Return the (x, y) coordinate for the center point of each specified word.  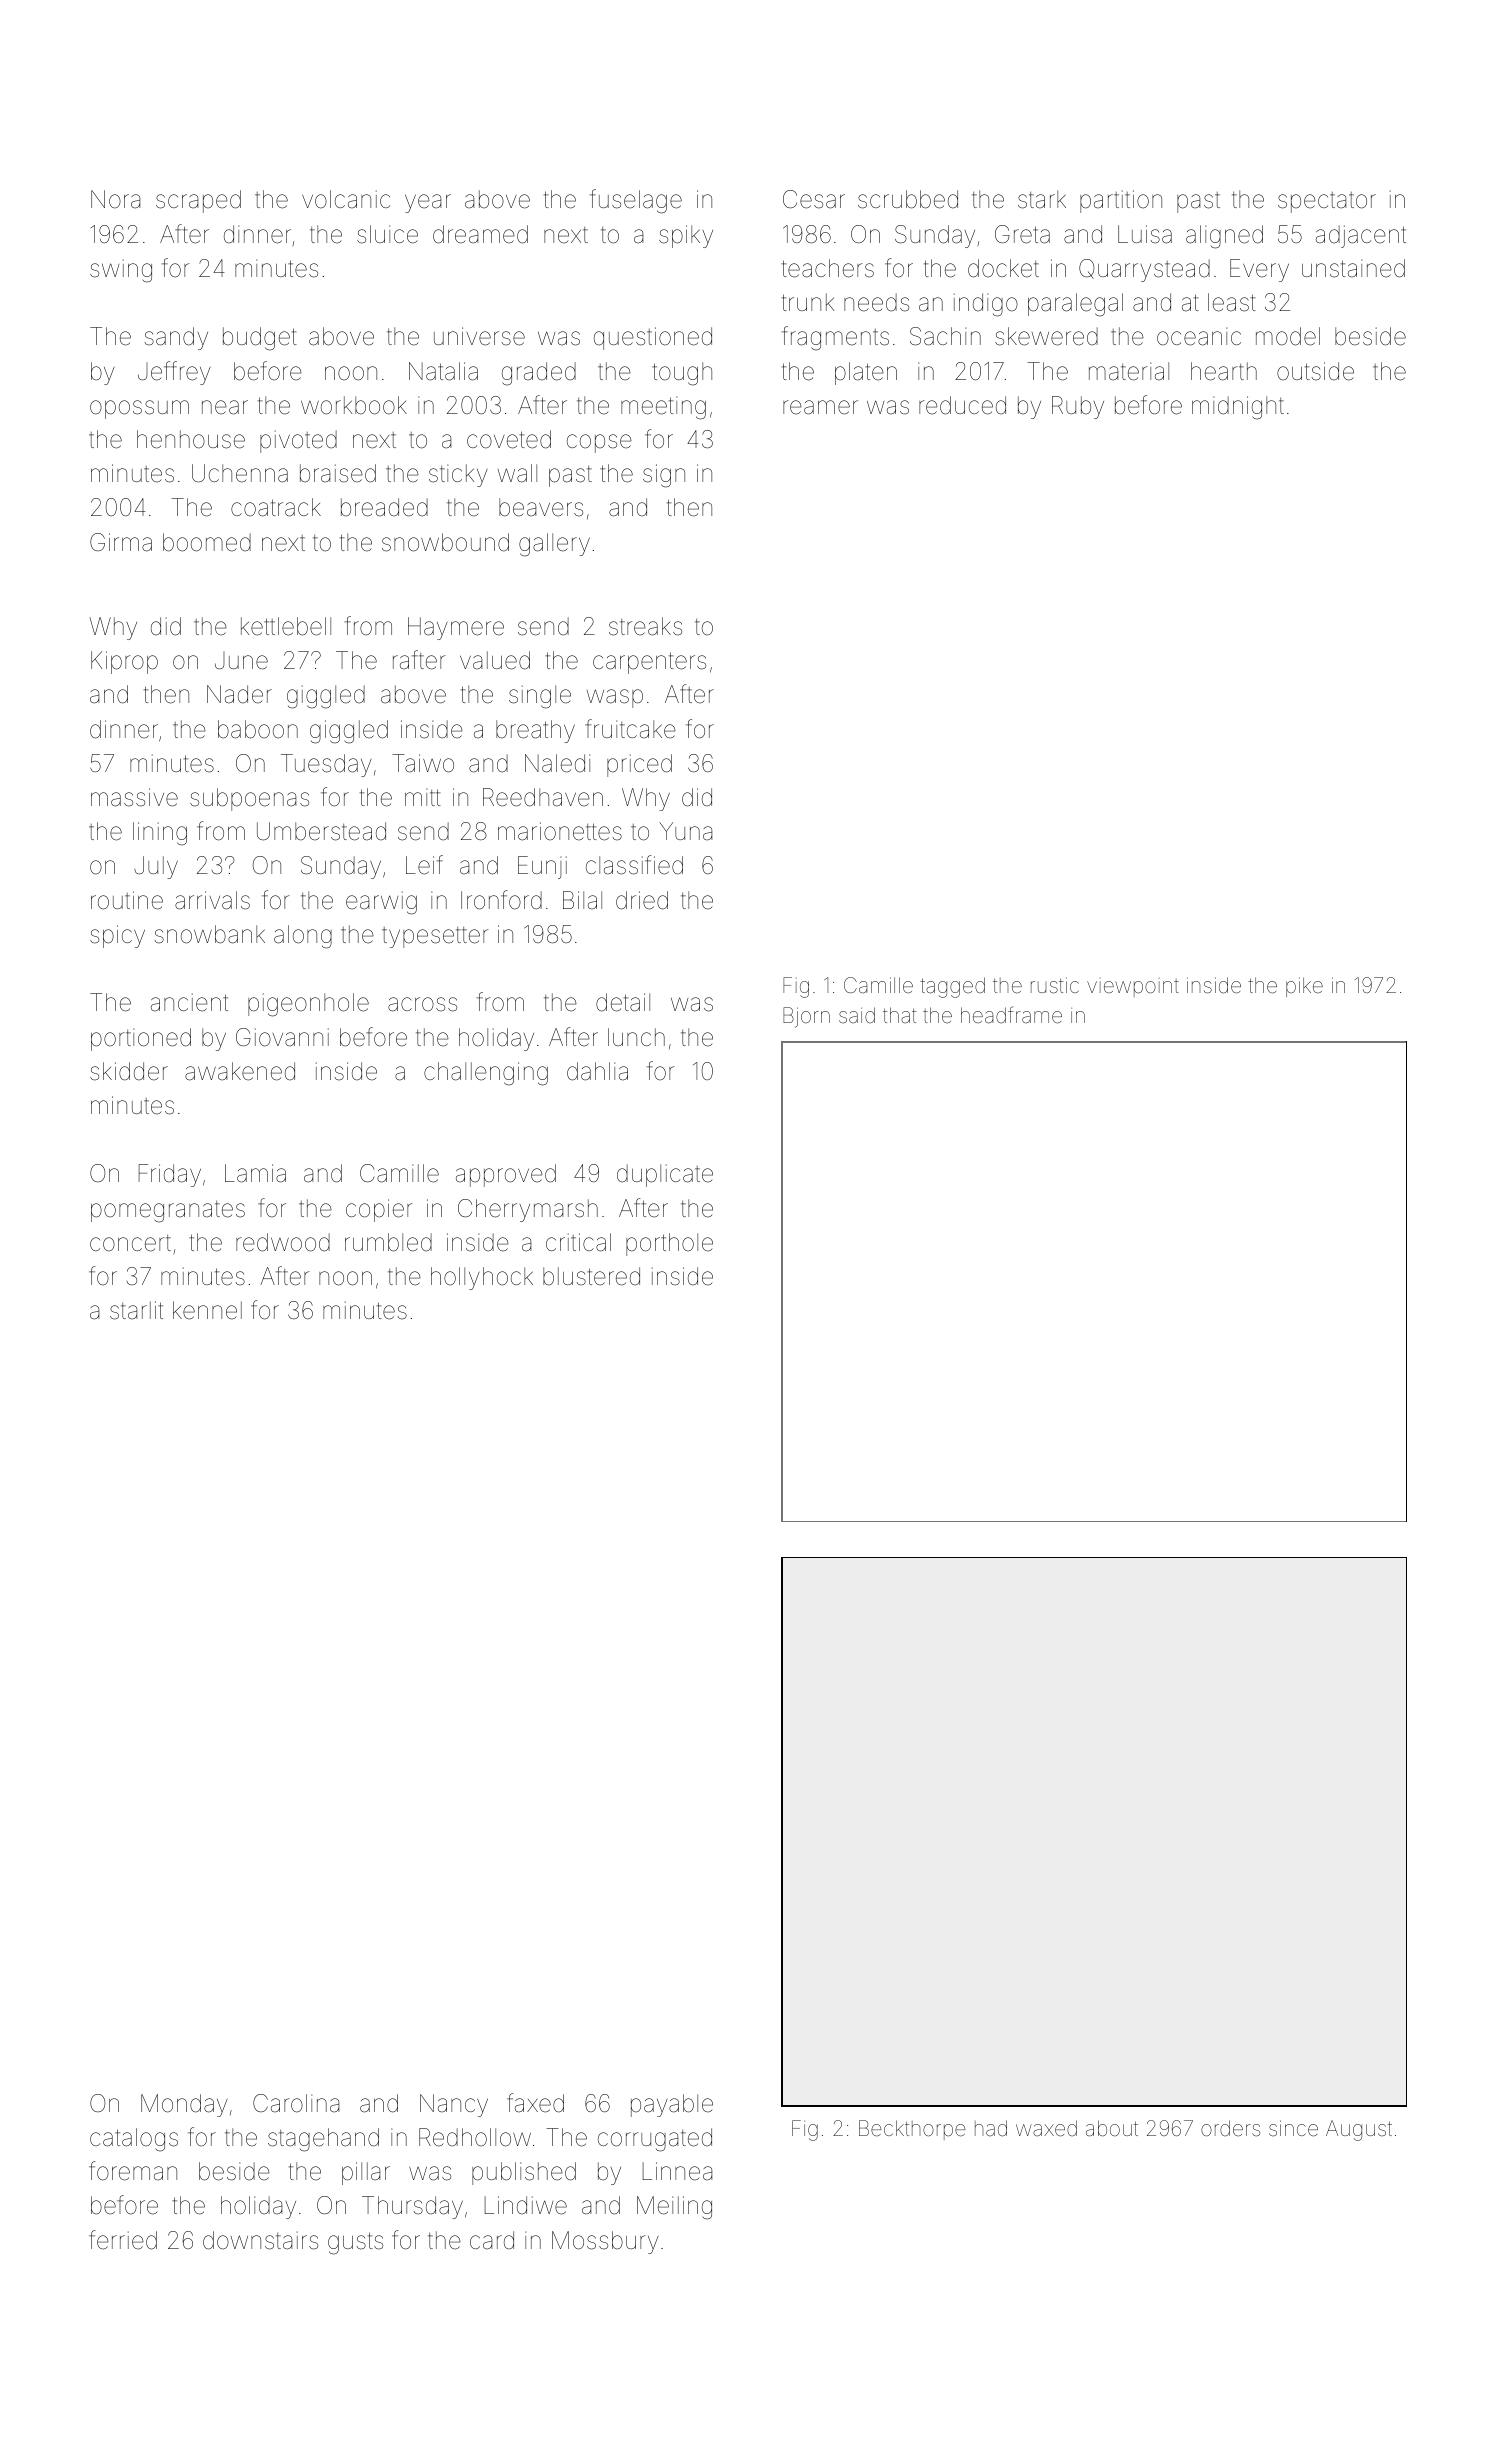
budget (260, 339)
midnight (1238, 408)
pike (1304, 987)
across (422, 1004)
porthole (669, 1244)
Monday (184, 2105)
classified (634, 865)
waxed (1046, 2128)
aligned (1224, 237)
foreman (133, 2171)
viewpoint (1133, 987)
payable (672, 2105)
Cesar (814, 199)
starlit (136, 1310)
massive (134, 797)
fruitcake (630, 729)
